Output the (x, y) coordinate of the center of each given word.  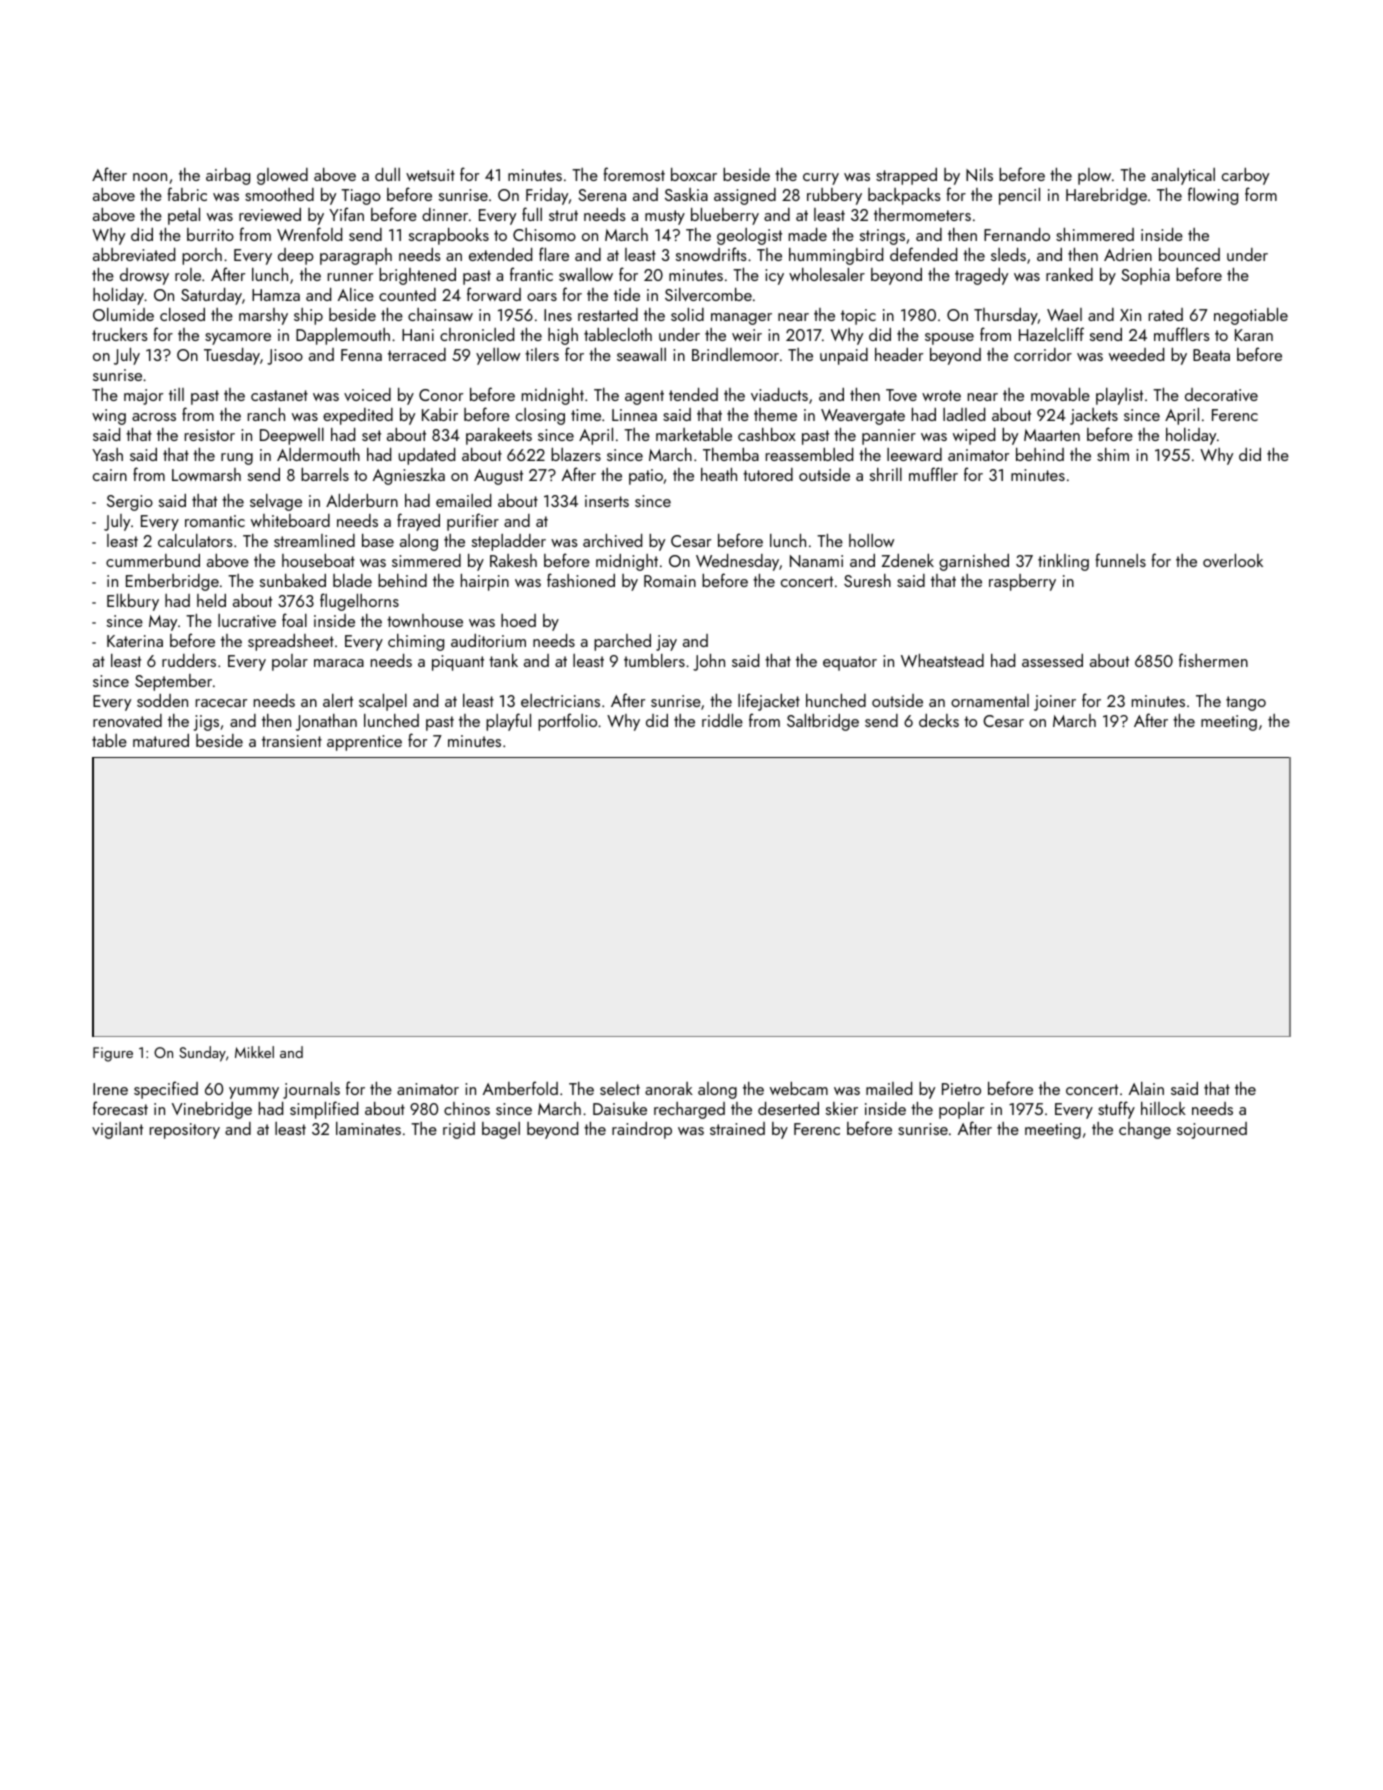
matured (161, 740)
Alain (1146, 1088)
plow (1094, 176)
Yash (107, 454)
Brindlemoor (735, 354)
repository (185, 1131)
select (620, 1088)
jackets (1094, 416)
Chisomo (544, 234)
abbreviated (134, 254)
